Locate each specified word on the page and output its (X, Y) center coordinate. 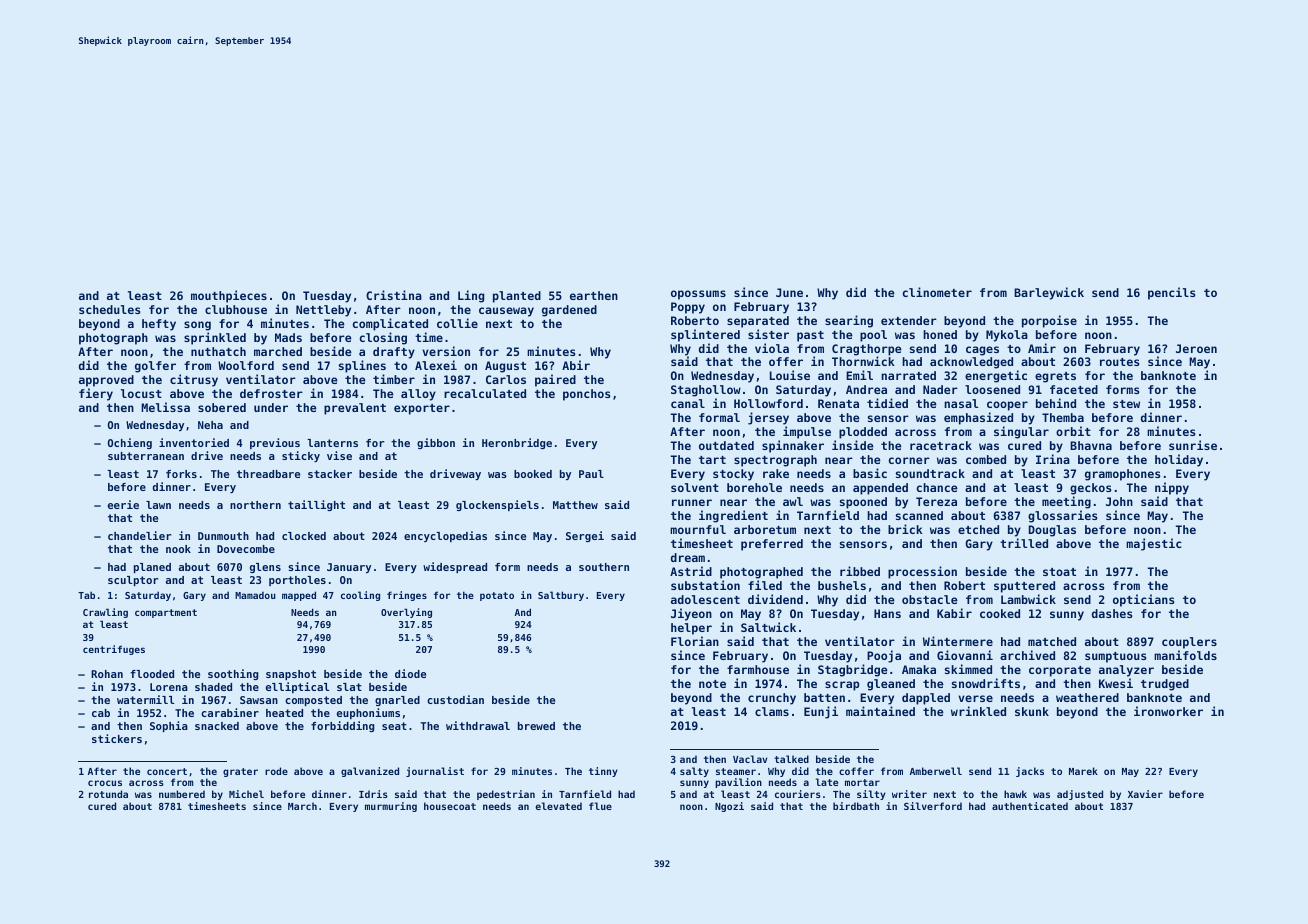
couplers (1189, 643)
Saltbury (561, 596)
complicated (390, 324)
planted (517, 297)
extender (909, 320)
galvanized (370, 772)
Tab (86, 595)
